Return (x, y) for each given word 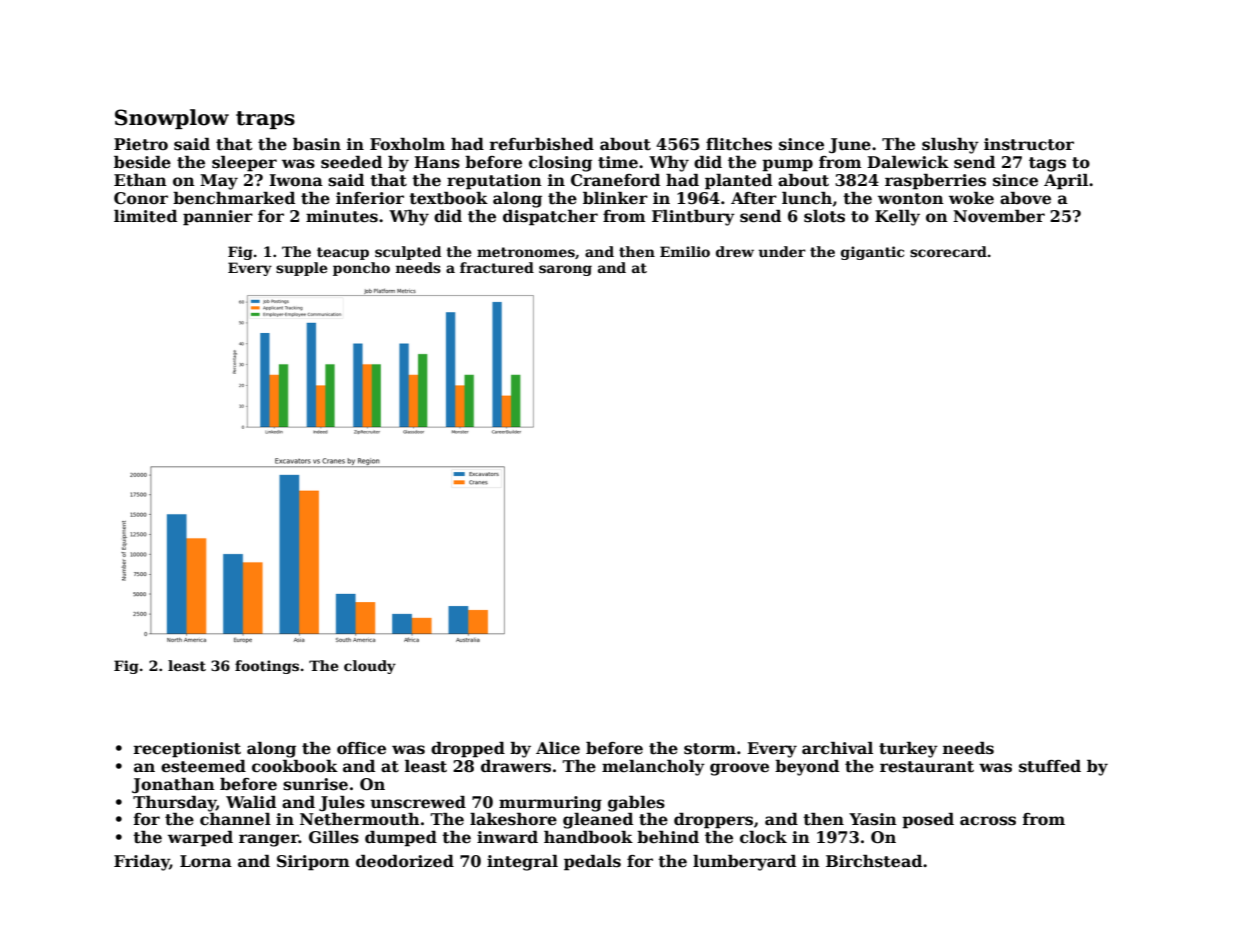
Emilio (685, 251)
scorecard (948, 251)
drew (735, 251)
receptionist (187, 750)
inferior (370, 198)
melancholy (653, 768)
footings (267, 667)
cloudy (370, 667)
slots (824, 216)
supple (301, 269)
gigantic (872, 253)
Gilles (334, 837)
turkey (908, 750)
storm (710, 749)
